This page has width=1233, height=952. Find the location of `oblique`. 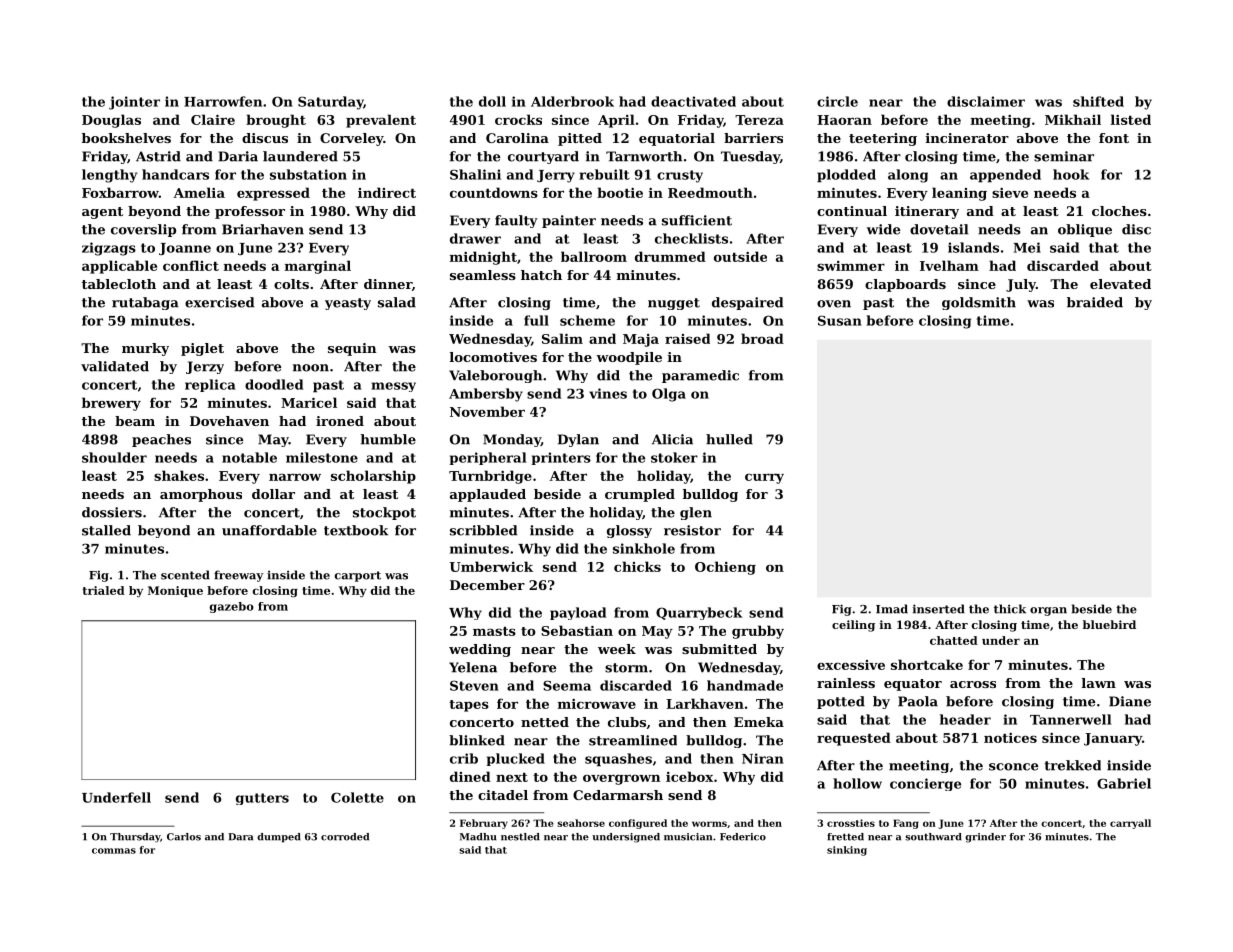

oblique is located at coordinates (1085, 230).
